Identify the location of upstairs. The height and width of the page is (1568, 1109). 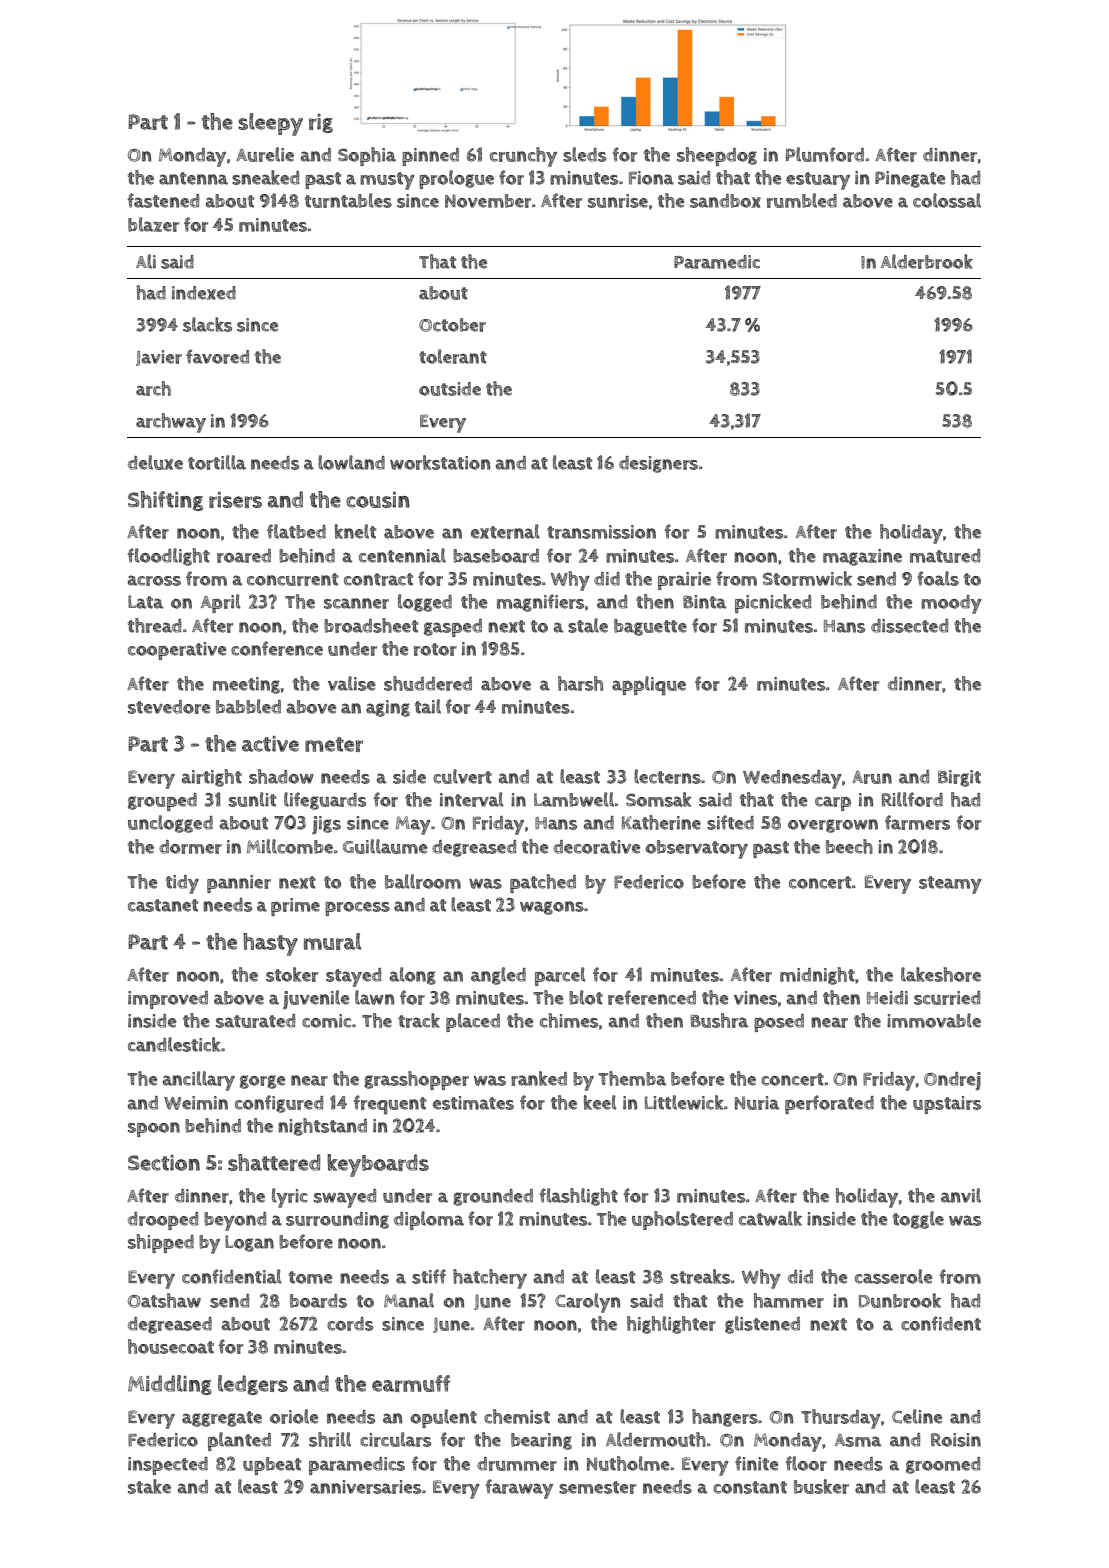
(947, 1105).
